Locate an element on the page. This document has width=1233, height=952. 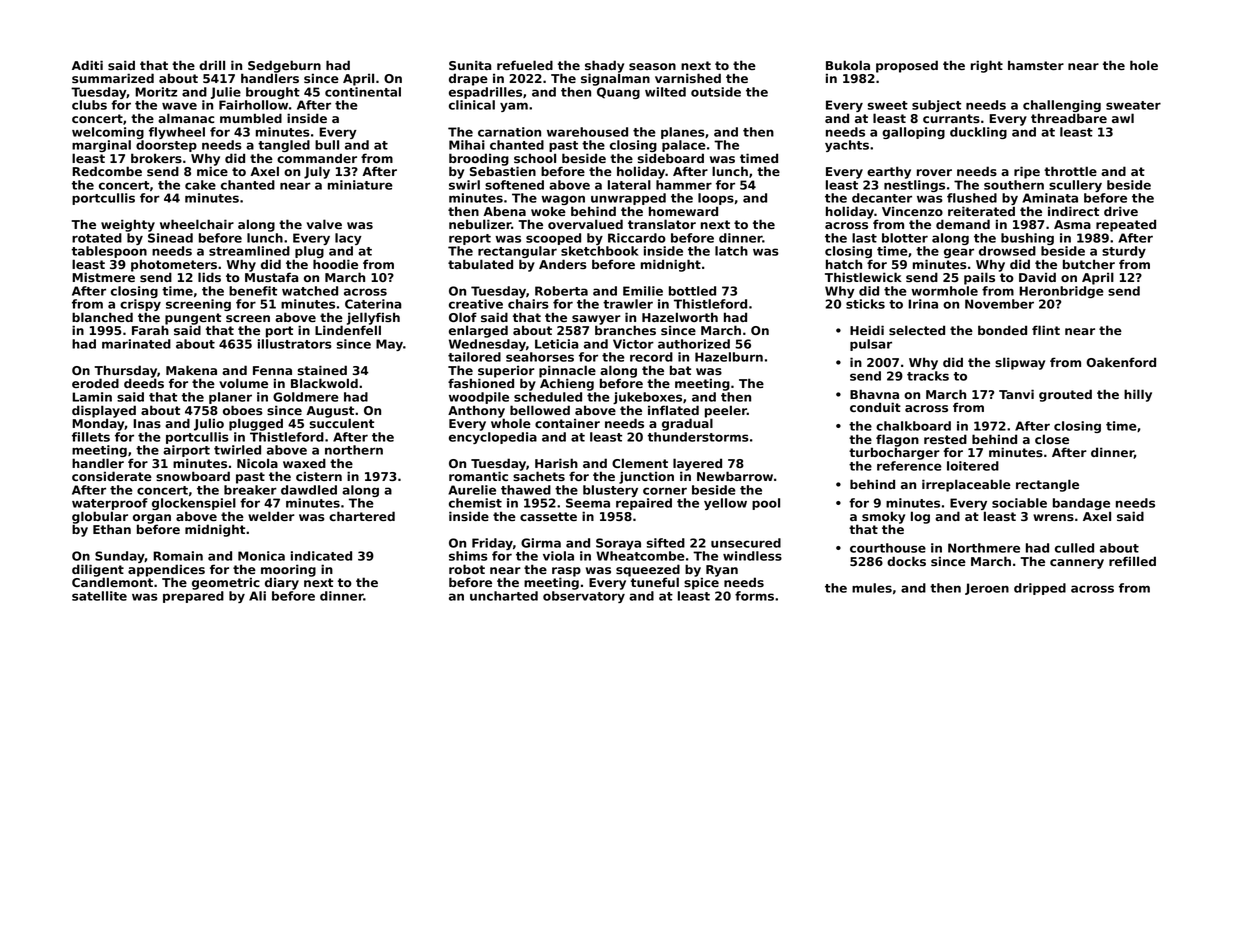
Emilie is located at coordinates (643, 291).
